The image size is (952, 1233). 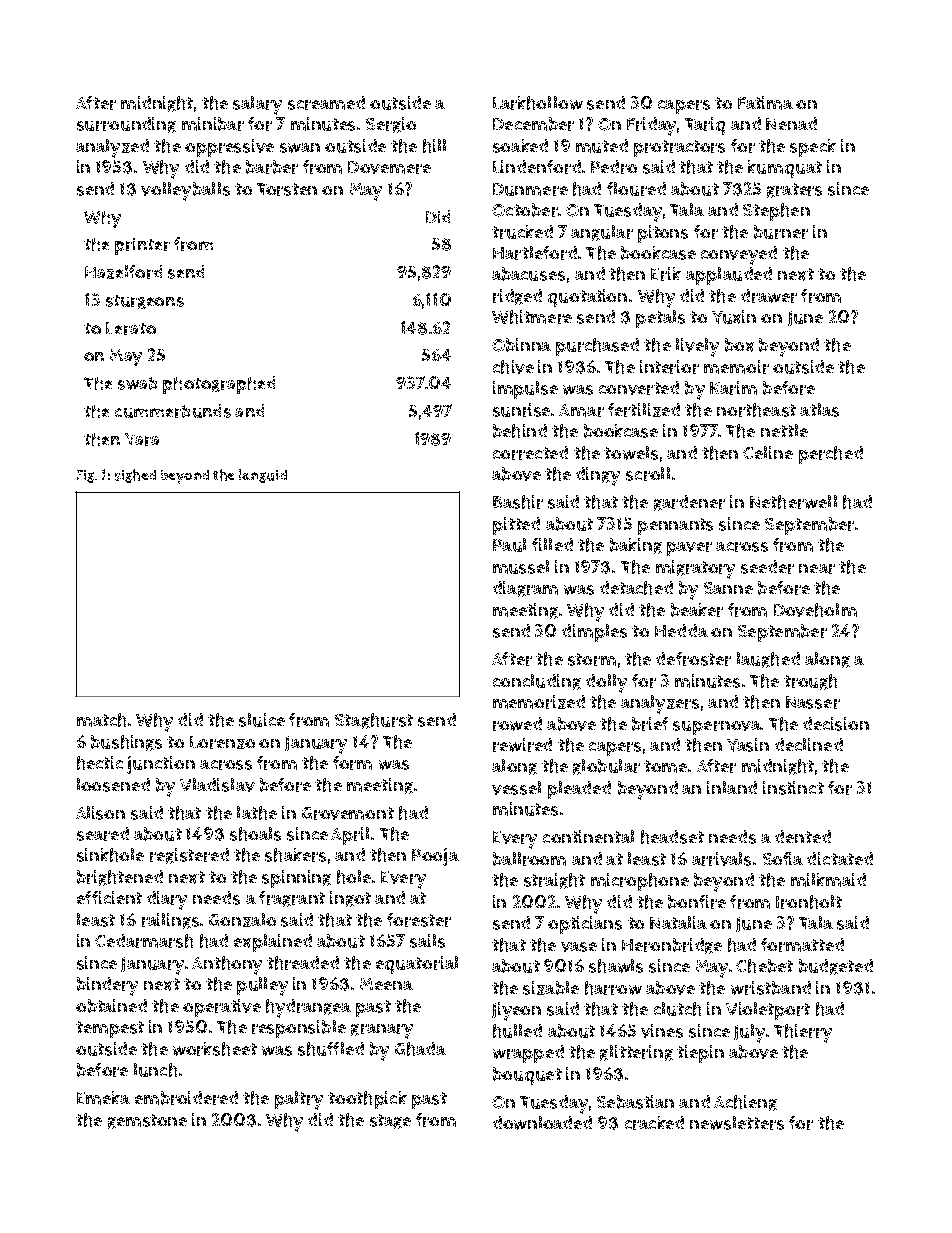 What do you see at coordinates (518, 502) in the page?
I see `Bashir` at bounding box center [518, 502].
